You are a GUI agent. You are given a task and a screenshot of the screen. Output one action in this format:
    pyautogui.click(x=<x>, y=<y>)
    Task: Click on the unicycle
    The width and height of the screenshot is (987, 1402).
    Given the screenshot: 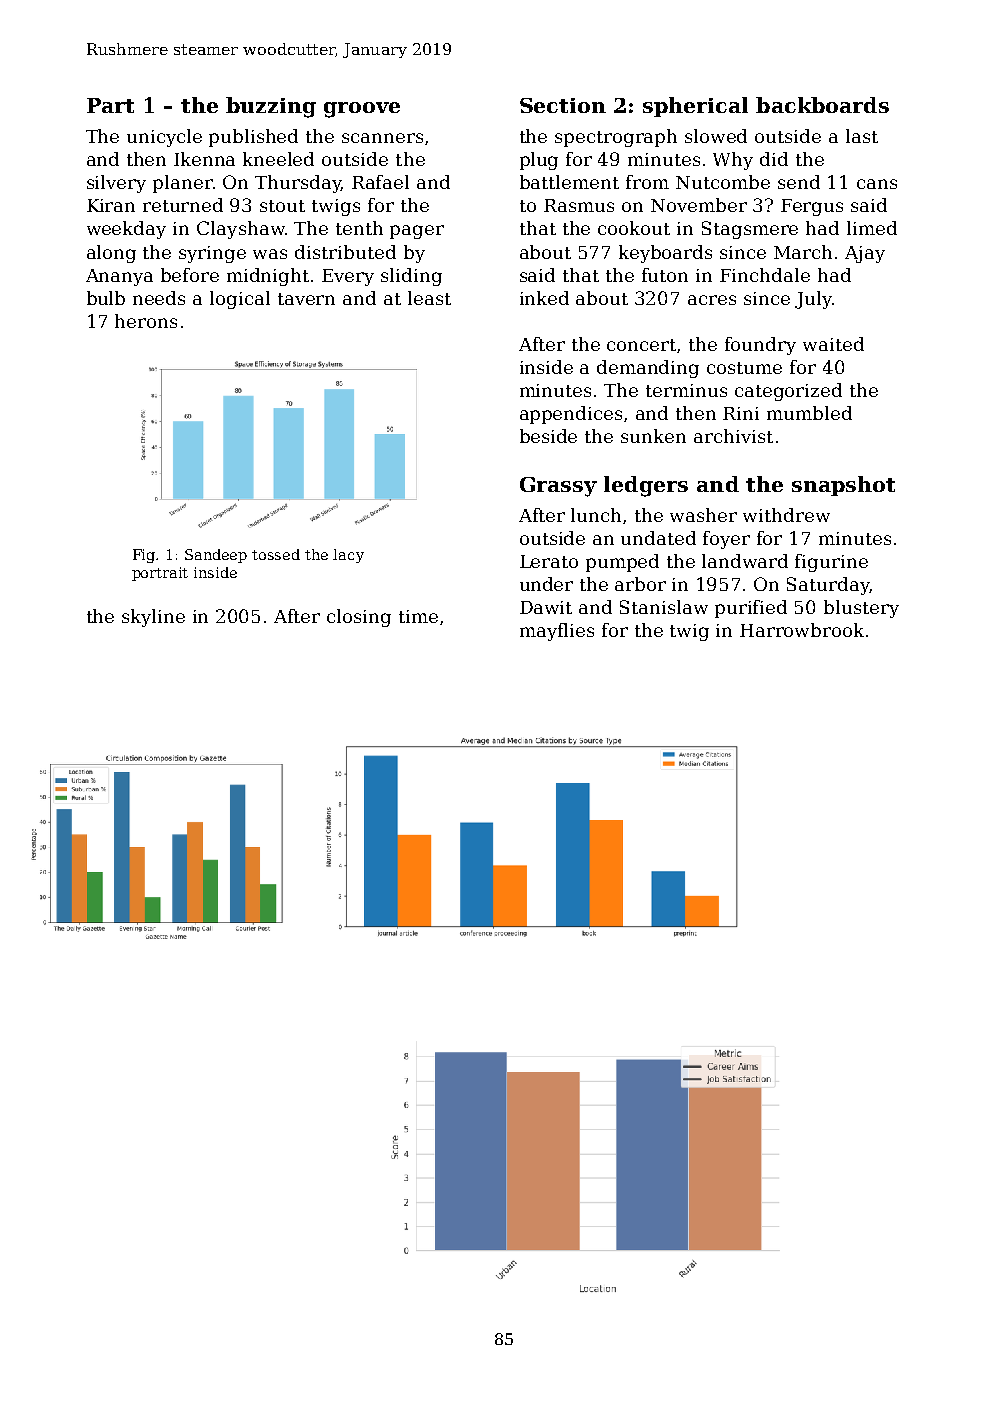 What is the action you would take?
    pyautogui.click(x=164, y=138)
